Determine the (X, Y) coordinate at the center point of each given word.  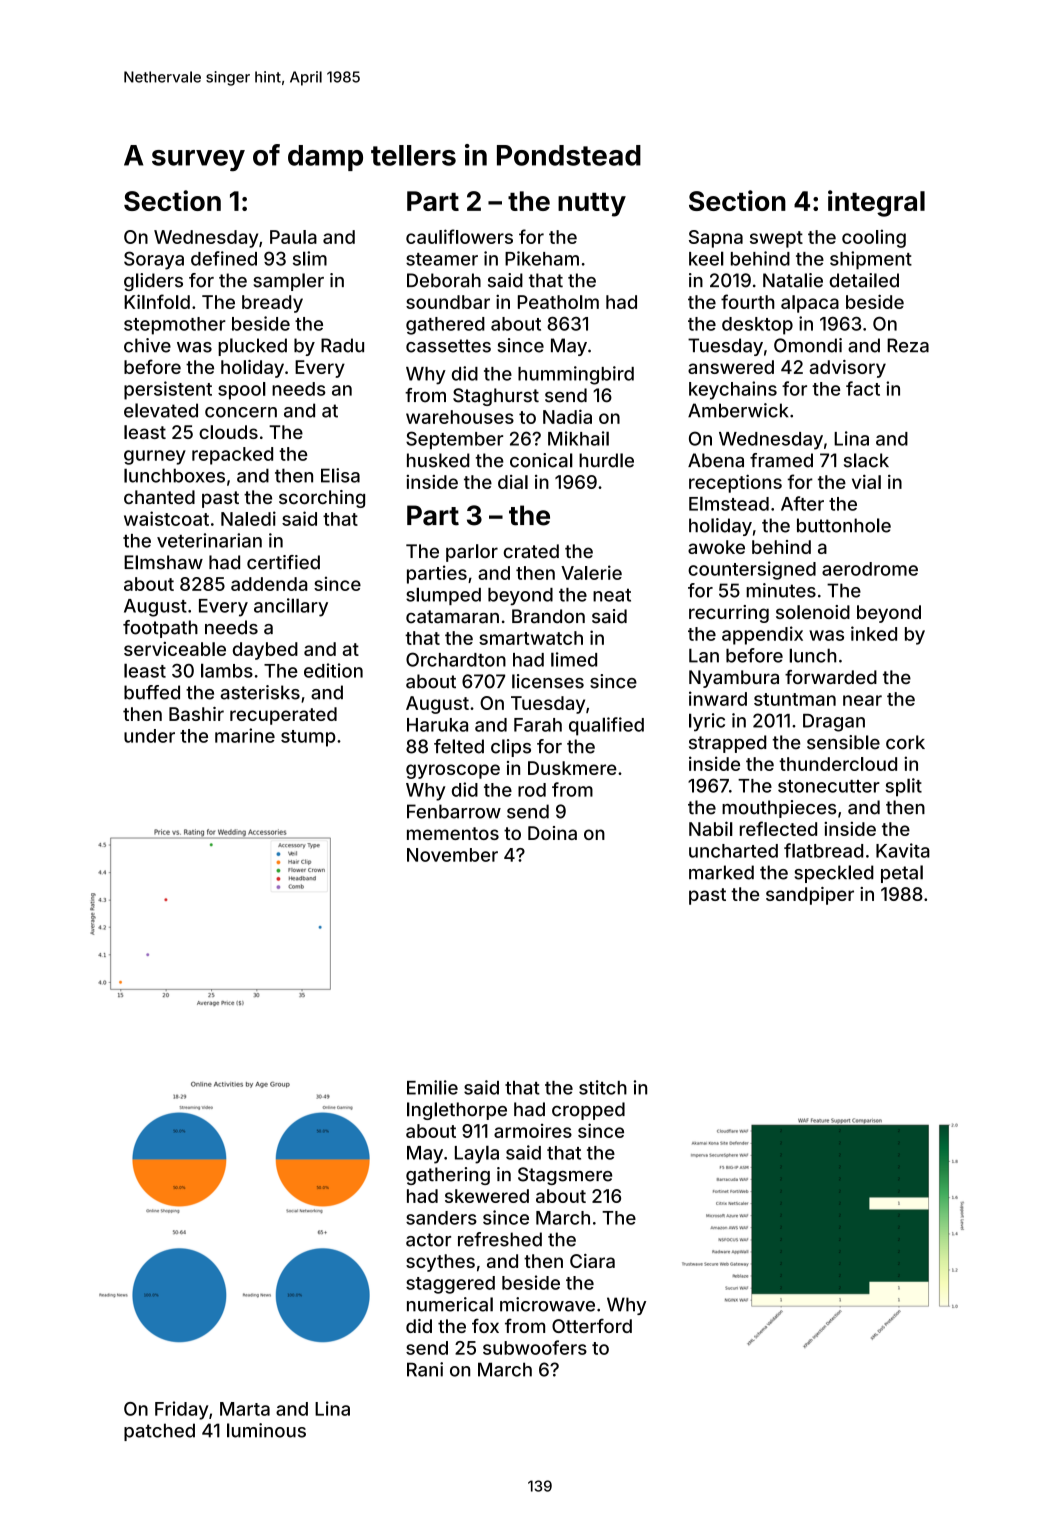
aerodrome (870, 569)
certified (283, 562)
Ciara (592, 1261)
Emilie (432, 1087)
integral (876, 203)
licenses (548, 681)
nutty (592, 205)
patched (159, 1432)
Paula (293, 237)
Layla (477, 1154)
